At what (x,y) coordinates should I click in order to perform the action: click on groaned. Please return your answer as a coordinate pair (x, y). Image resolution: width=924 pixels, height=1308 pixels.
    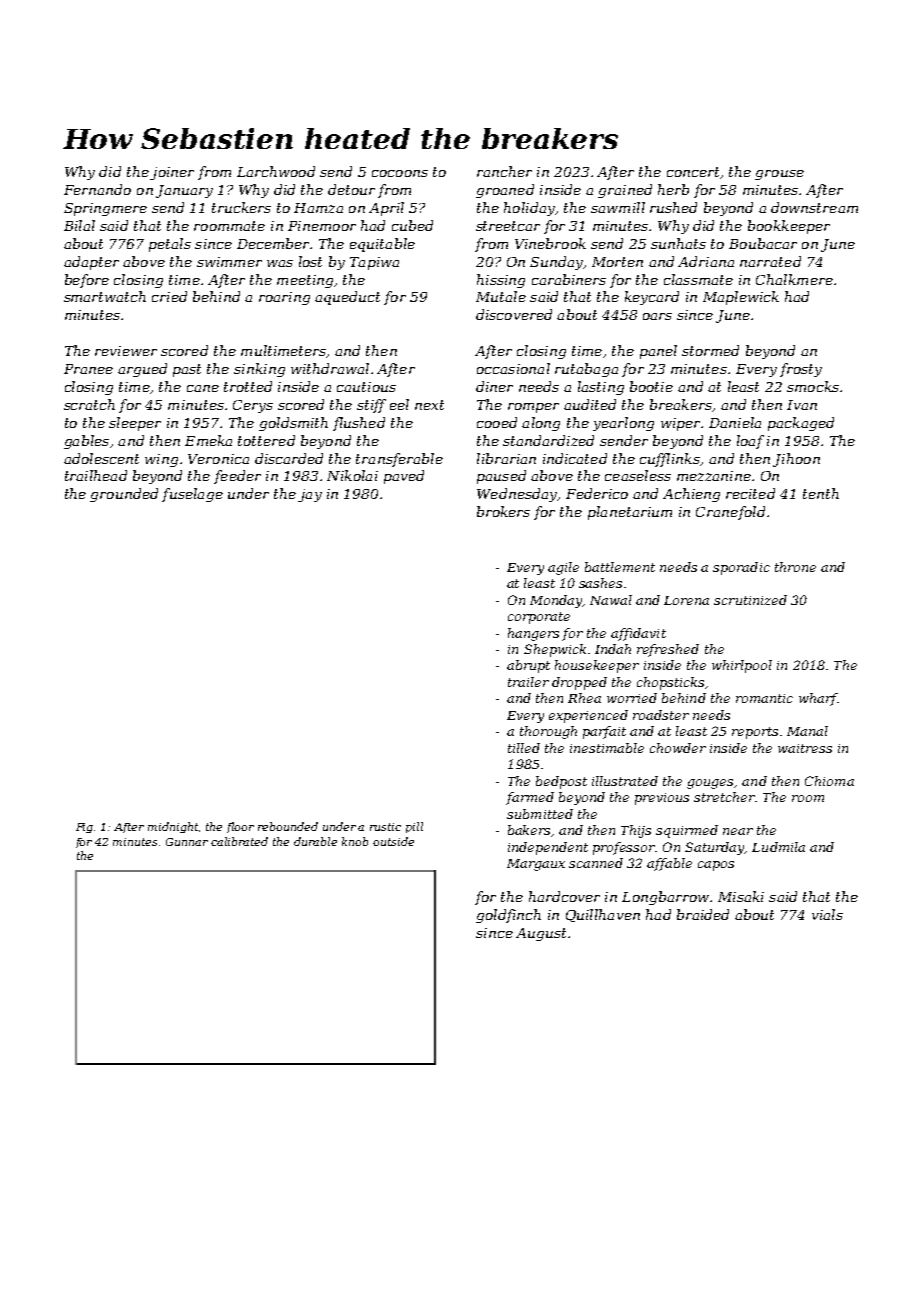
    Looking at the image, I should click on (505, 191).
